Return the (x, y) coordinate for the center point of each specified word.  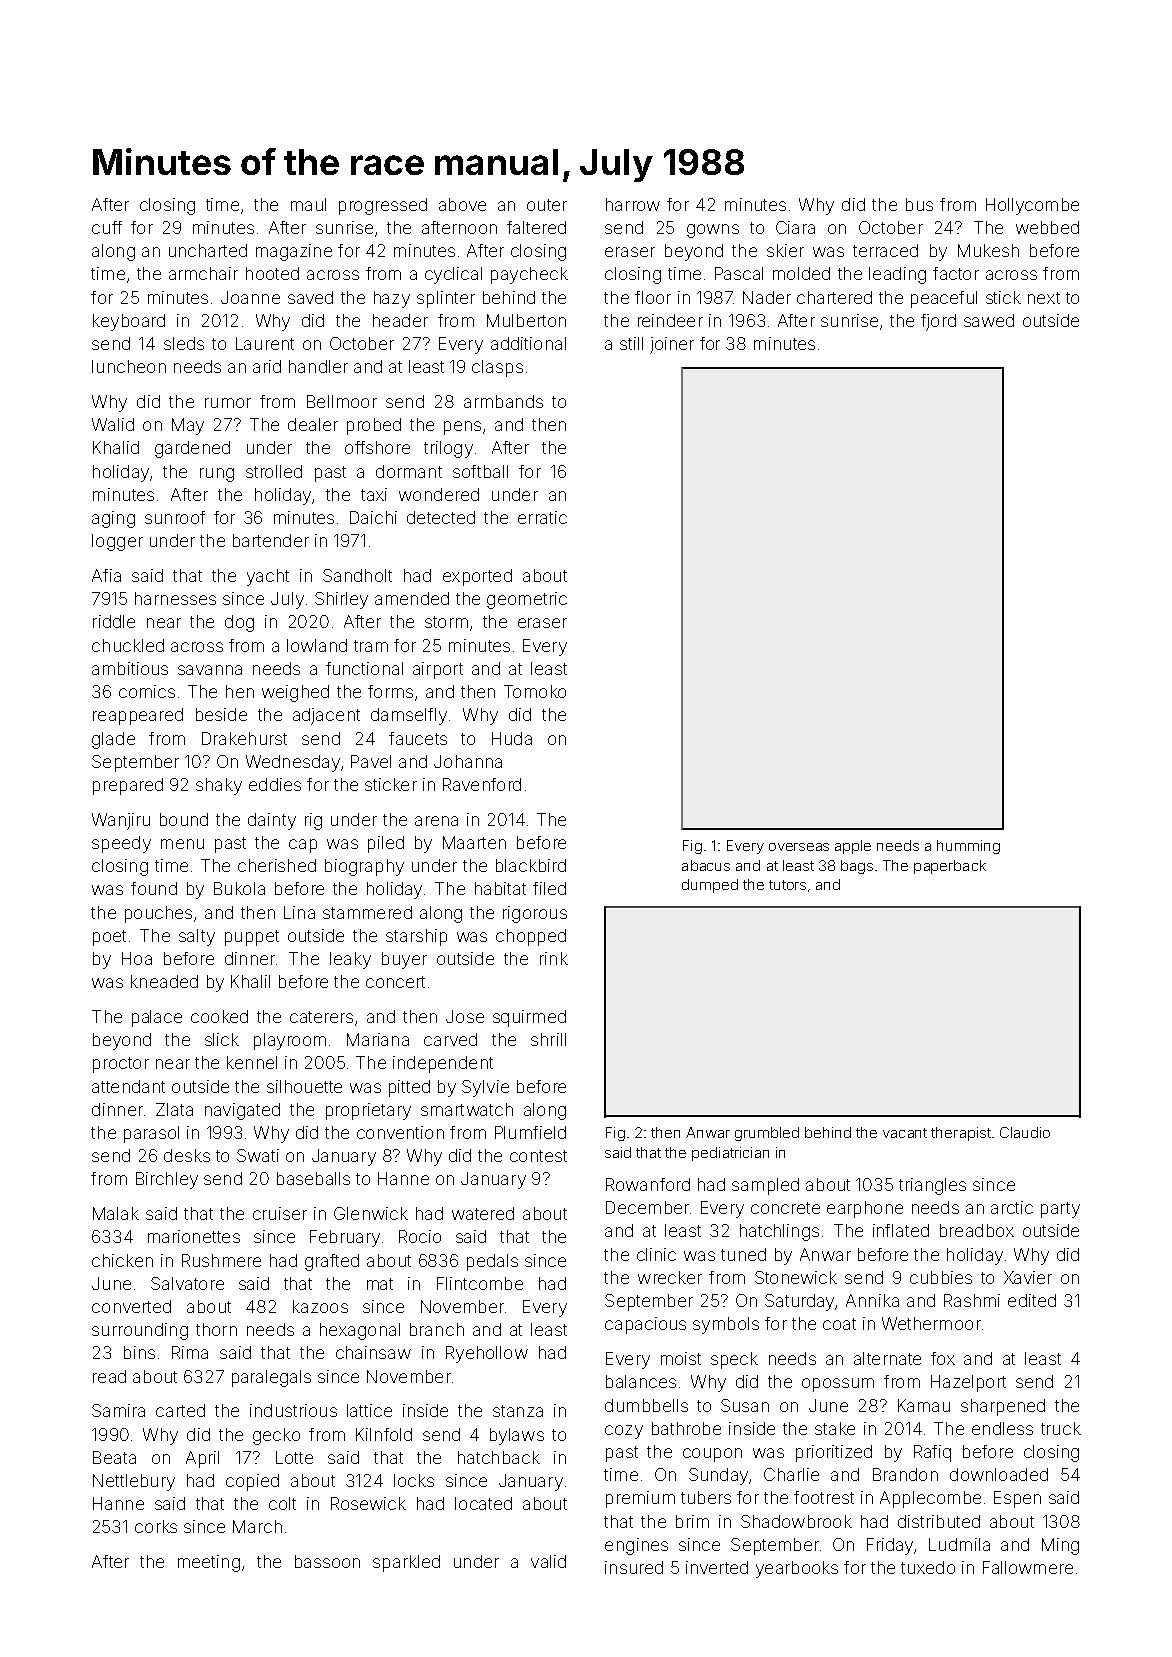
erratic (542, 517)
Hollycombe (1032, 206)
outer (547, 205)
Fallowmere (1028, 1567)
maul (308, 204)
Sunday (718, 1476)
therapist (961, 1134)
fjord (938, 322)
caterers (321, 1017)
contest (538, 1156)
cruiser (280, 1213)
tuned (743, 1254)
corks (156, 1526)
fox (943, 1358)
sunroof (175, 517)
